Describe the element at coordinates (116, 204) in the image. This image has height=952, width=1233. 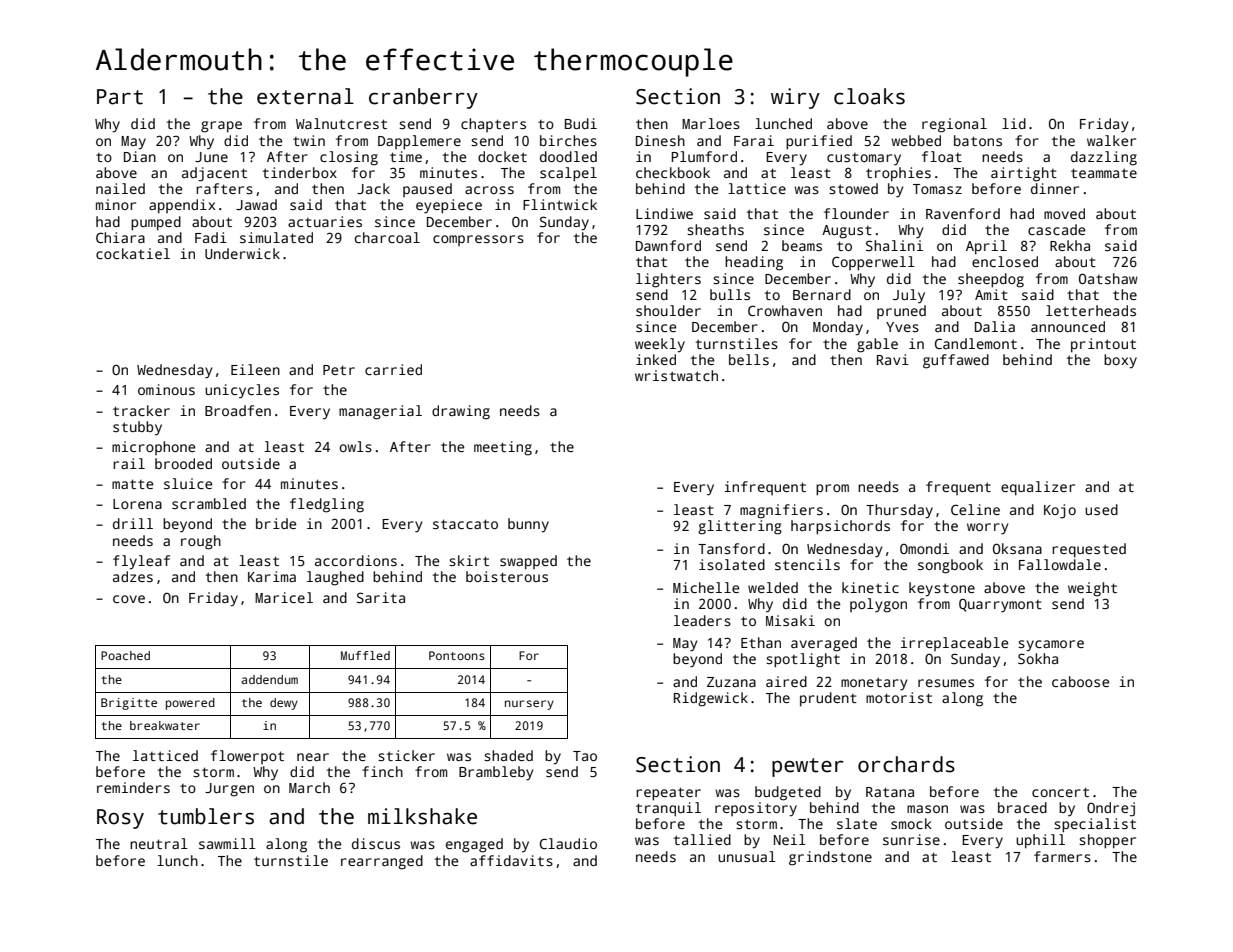
I see `minor` at that location.
